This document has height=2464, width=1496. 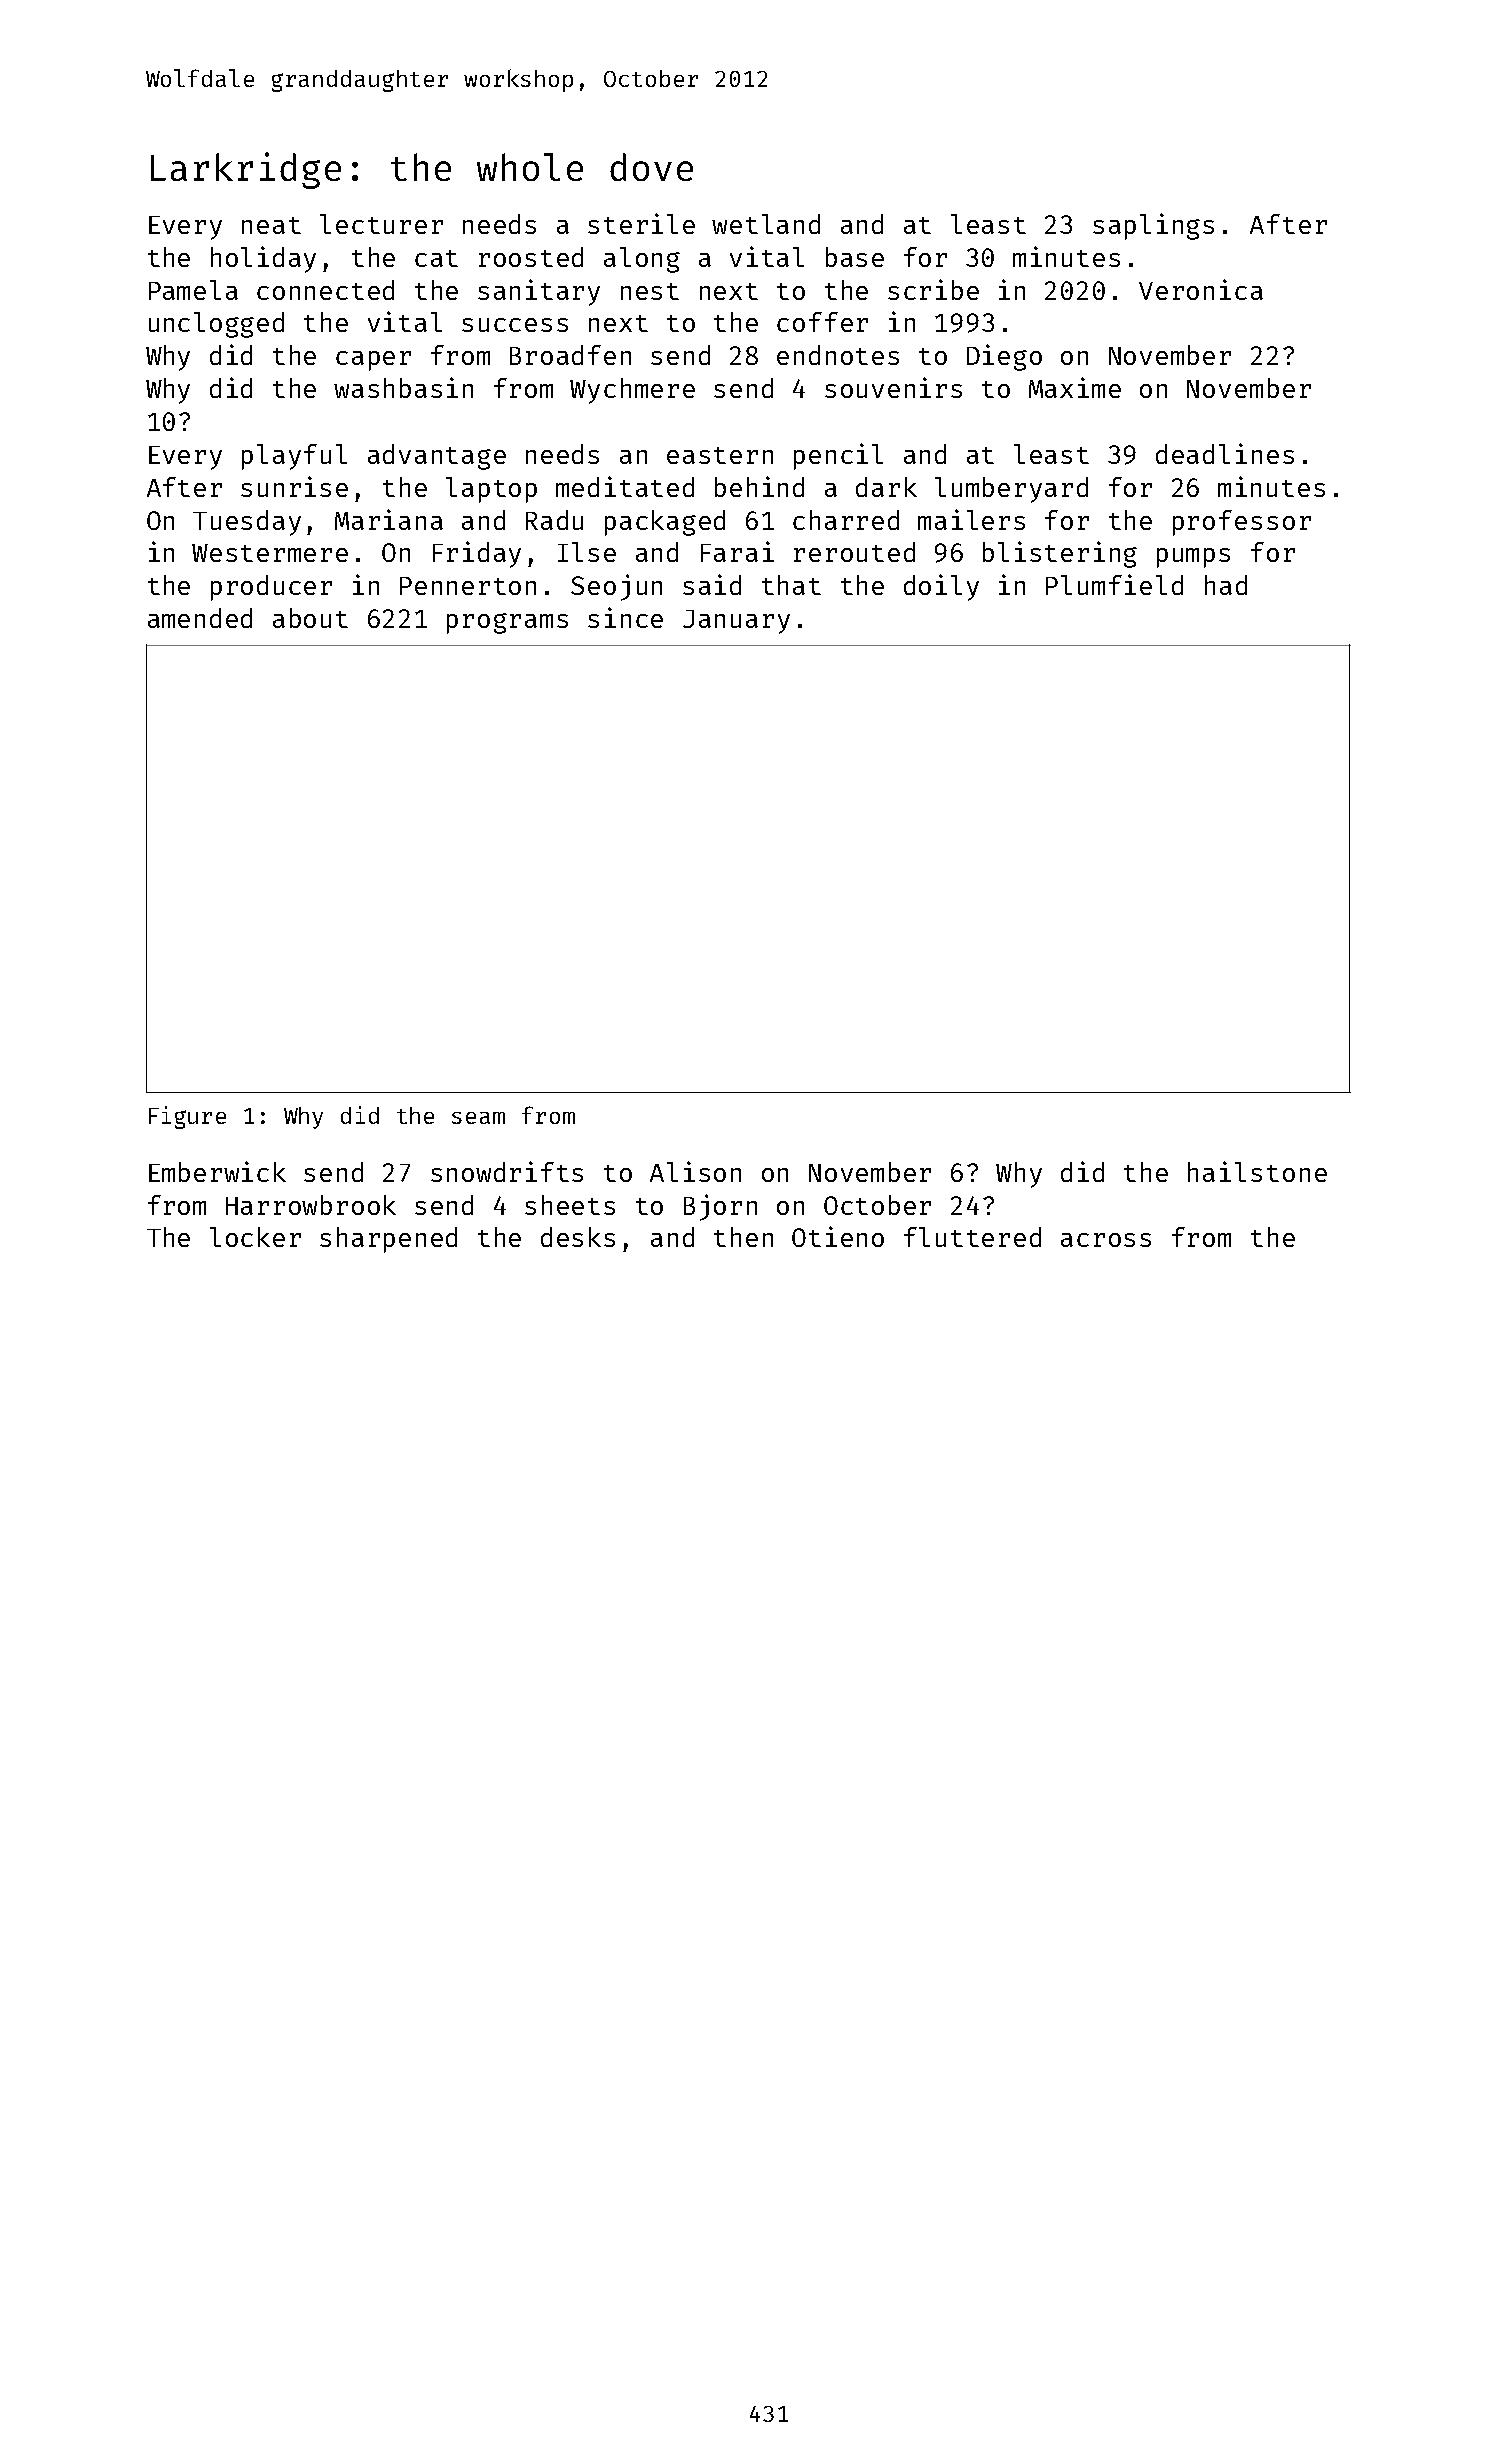 What do you see at coordinates (822, 322) in the document?
I see `coffer` at bounding box center [822, 322].
